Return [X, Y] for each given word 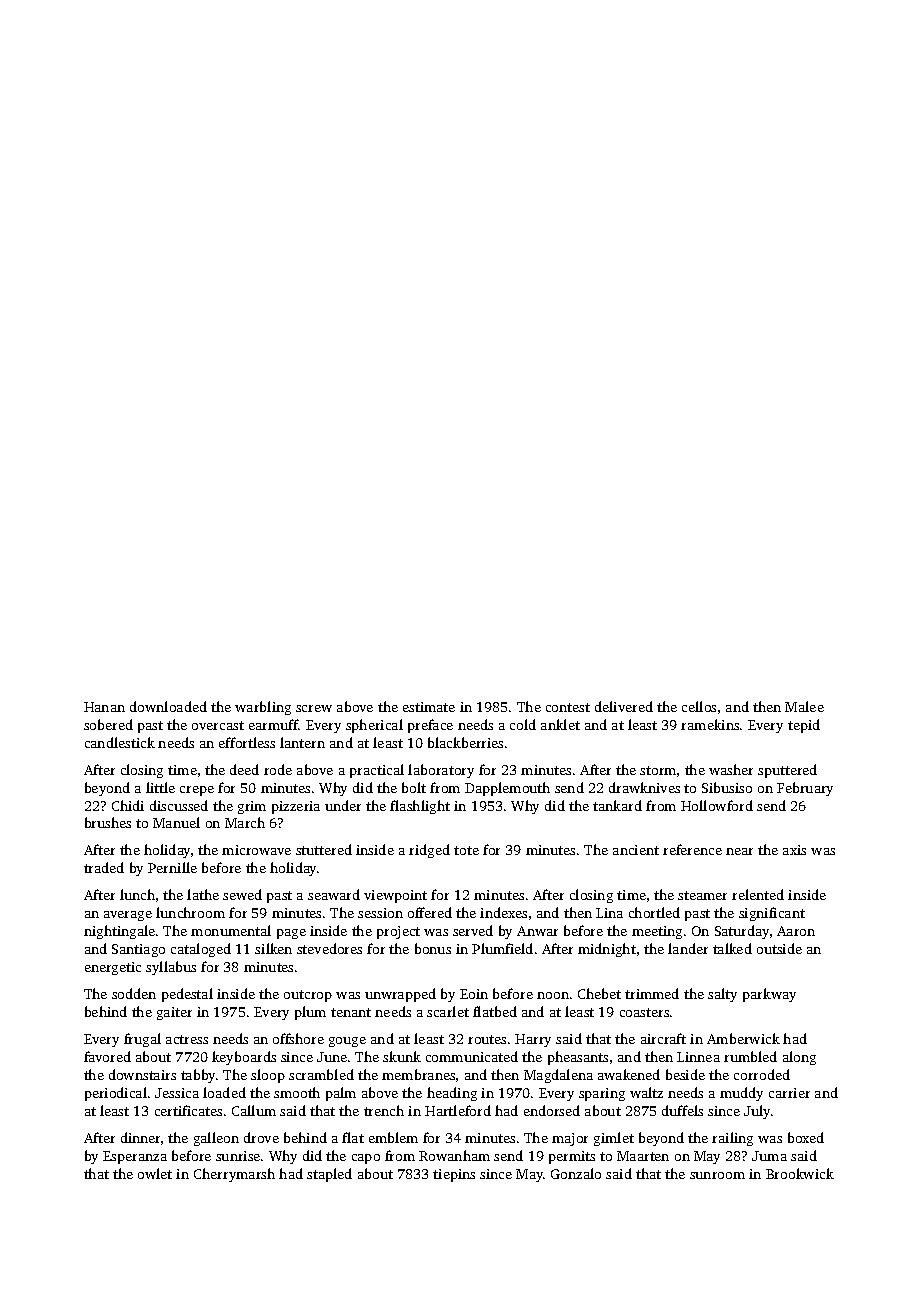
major [570, 1139]
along [799, 1058]
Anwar [537, 931]
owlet [155, 1173]
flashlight [420, 807]
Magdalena [558, 1076]
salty [722, 995]
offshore [298, 1038]
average [128, 916]
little [160, 787]
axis [794, 850]
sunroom [717, 1175]
